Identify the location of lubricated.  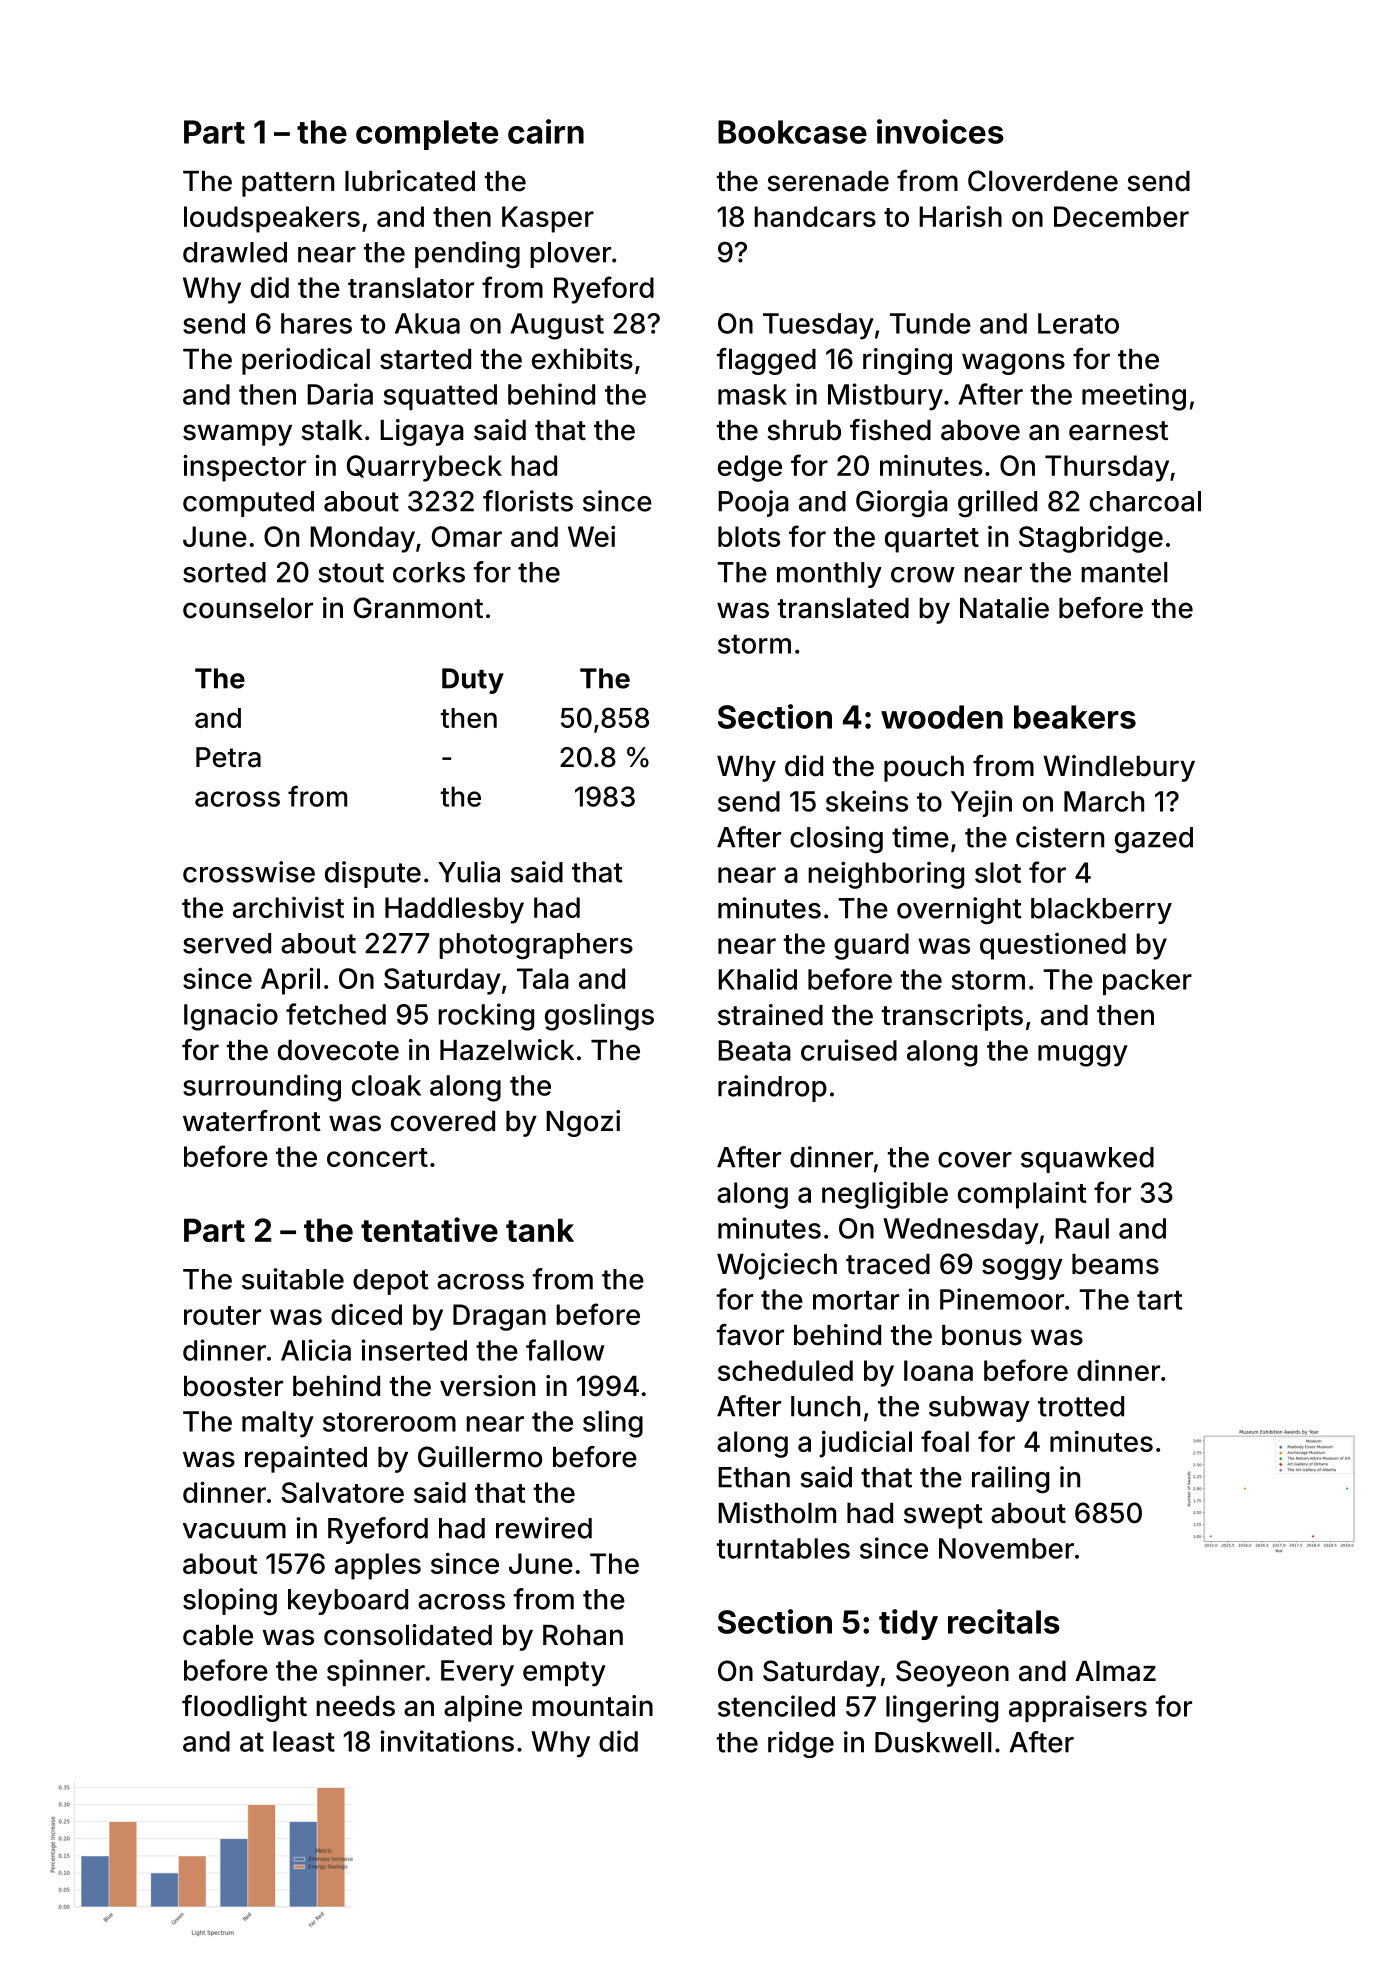
(410, 181).
